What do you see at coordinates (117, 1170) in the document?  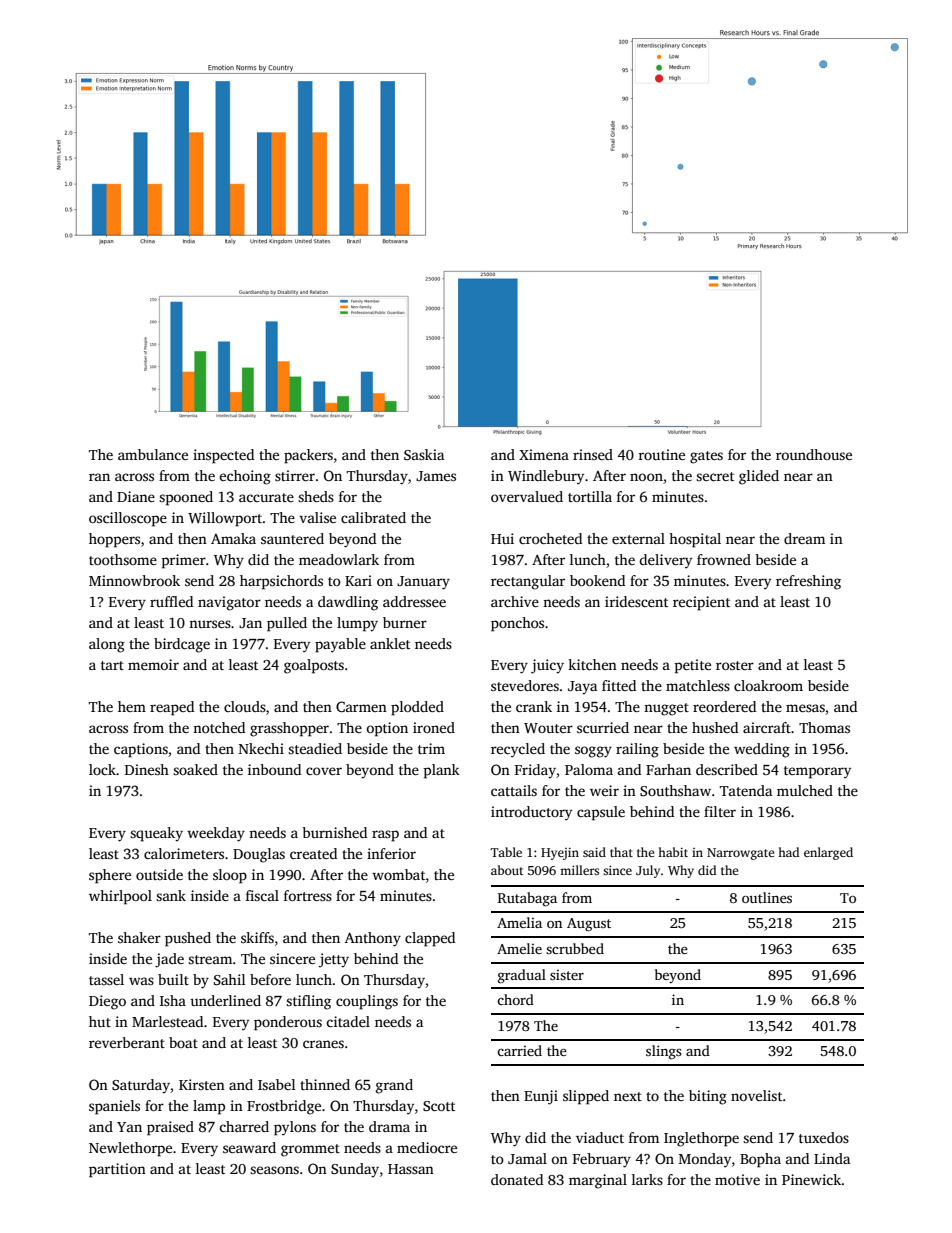 I see `partition` at bounding box center [117, 1170].
